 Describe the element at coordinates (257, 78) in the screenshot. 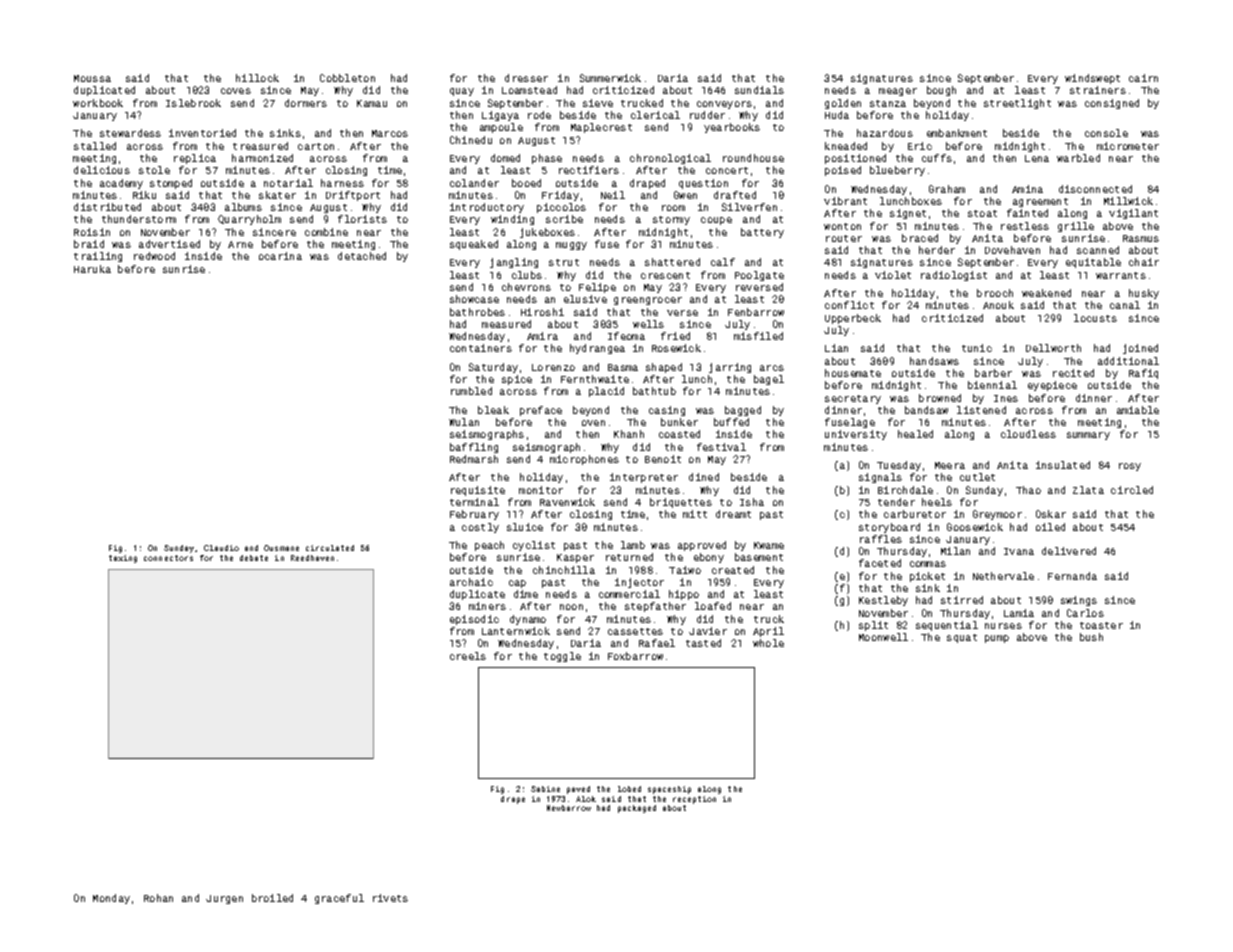

I see `hillock` at that location.
